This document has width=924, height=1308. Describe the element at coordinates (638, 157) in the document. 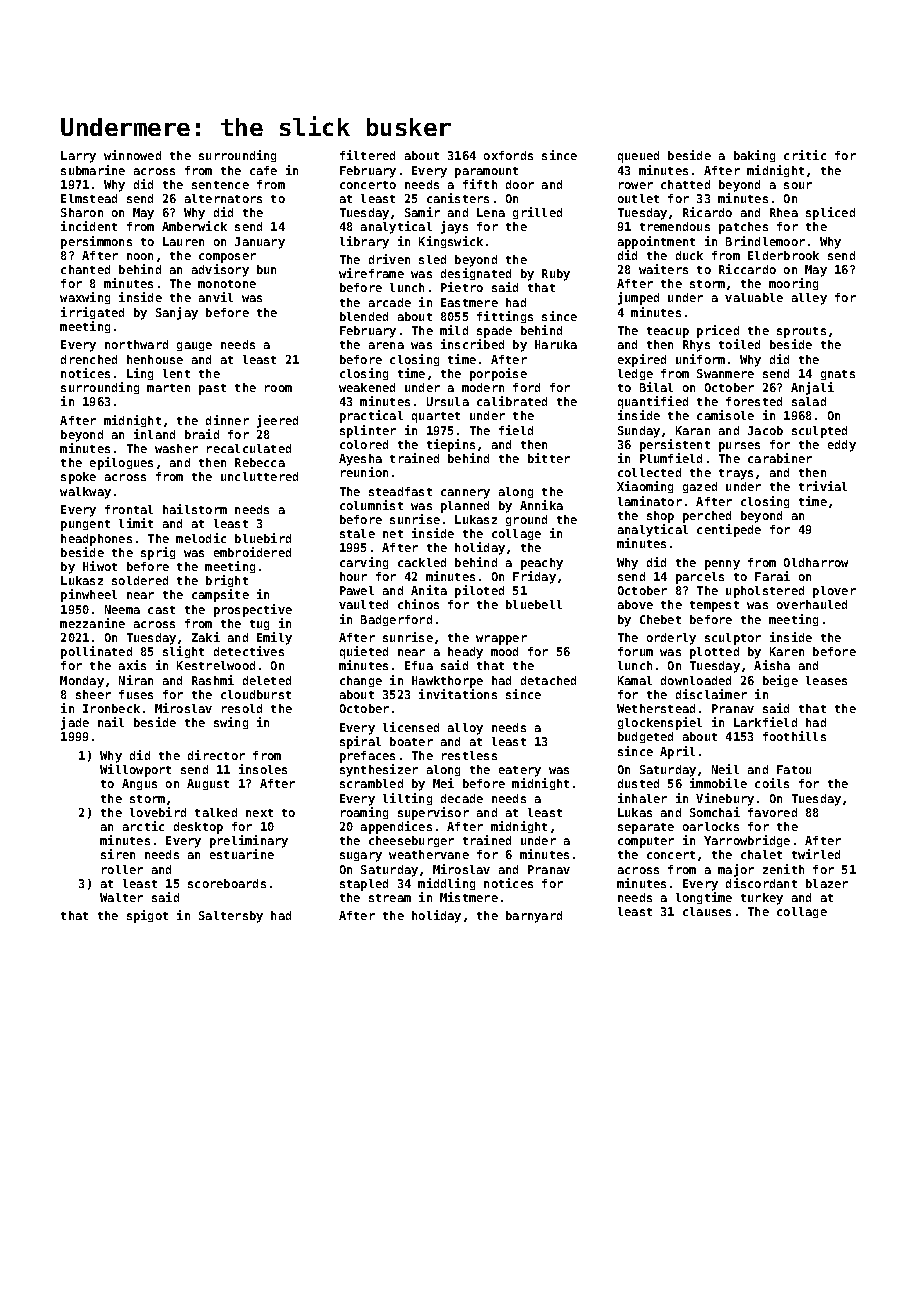

I see `queued` at that location.
